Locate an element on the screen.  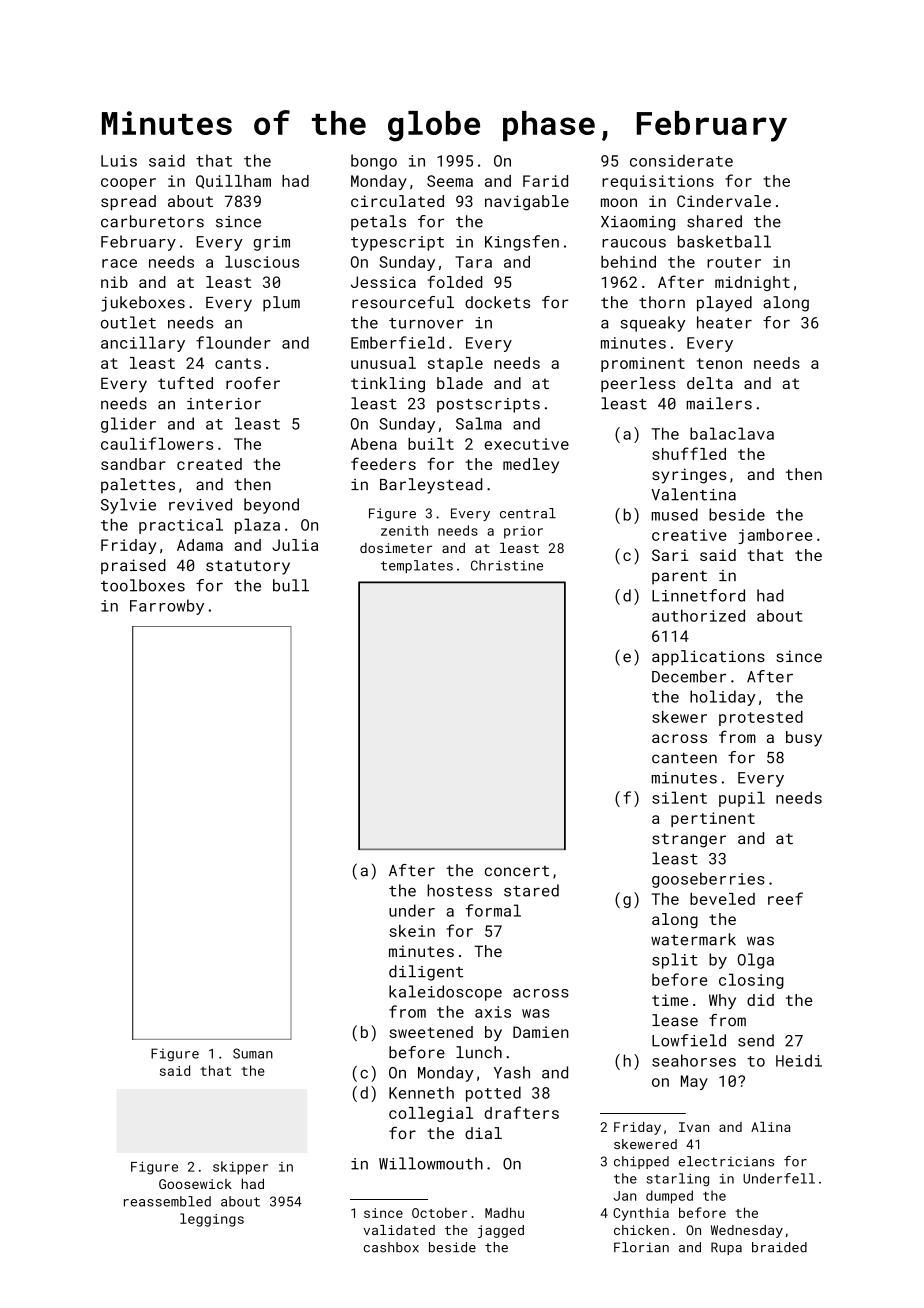
axis is located at coordinates (493, 1012).
